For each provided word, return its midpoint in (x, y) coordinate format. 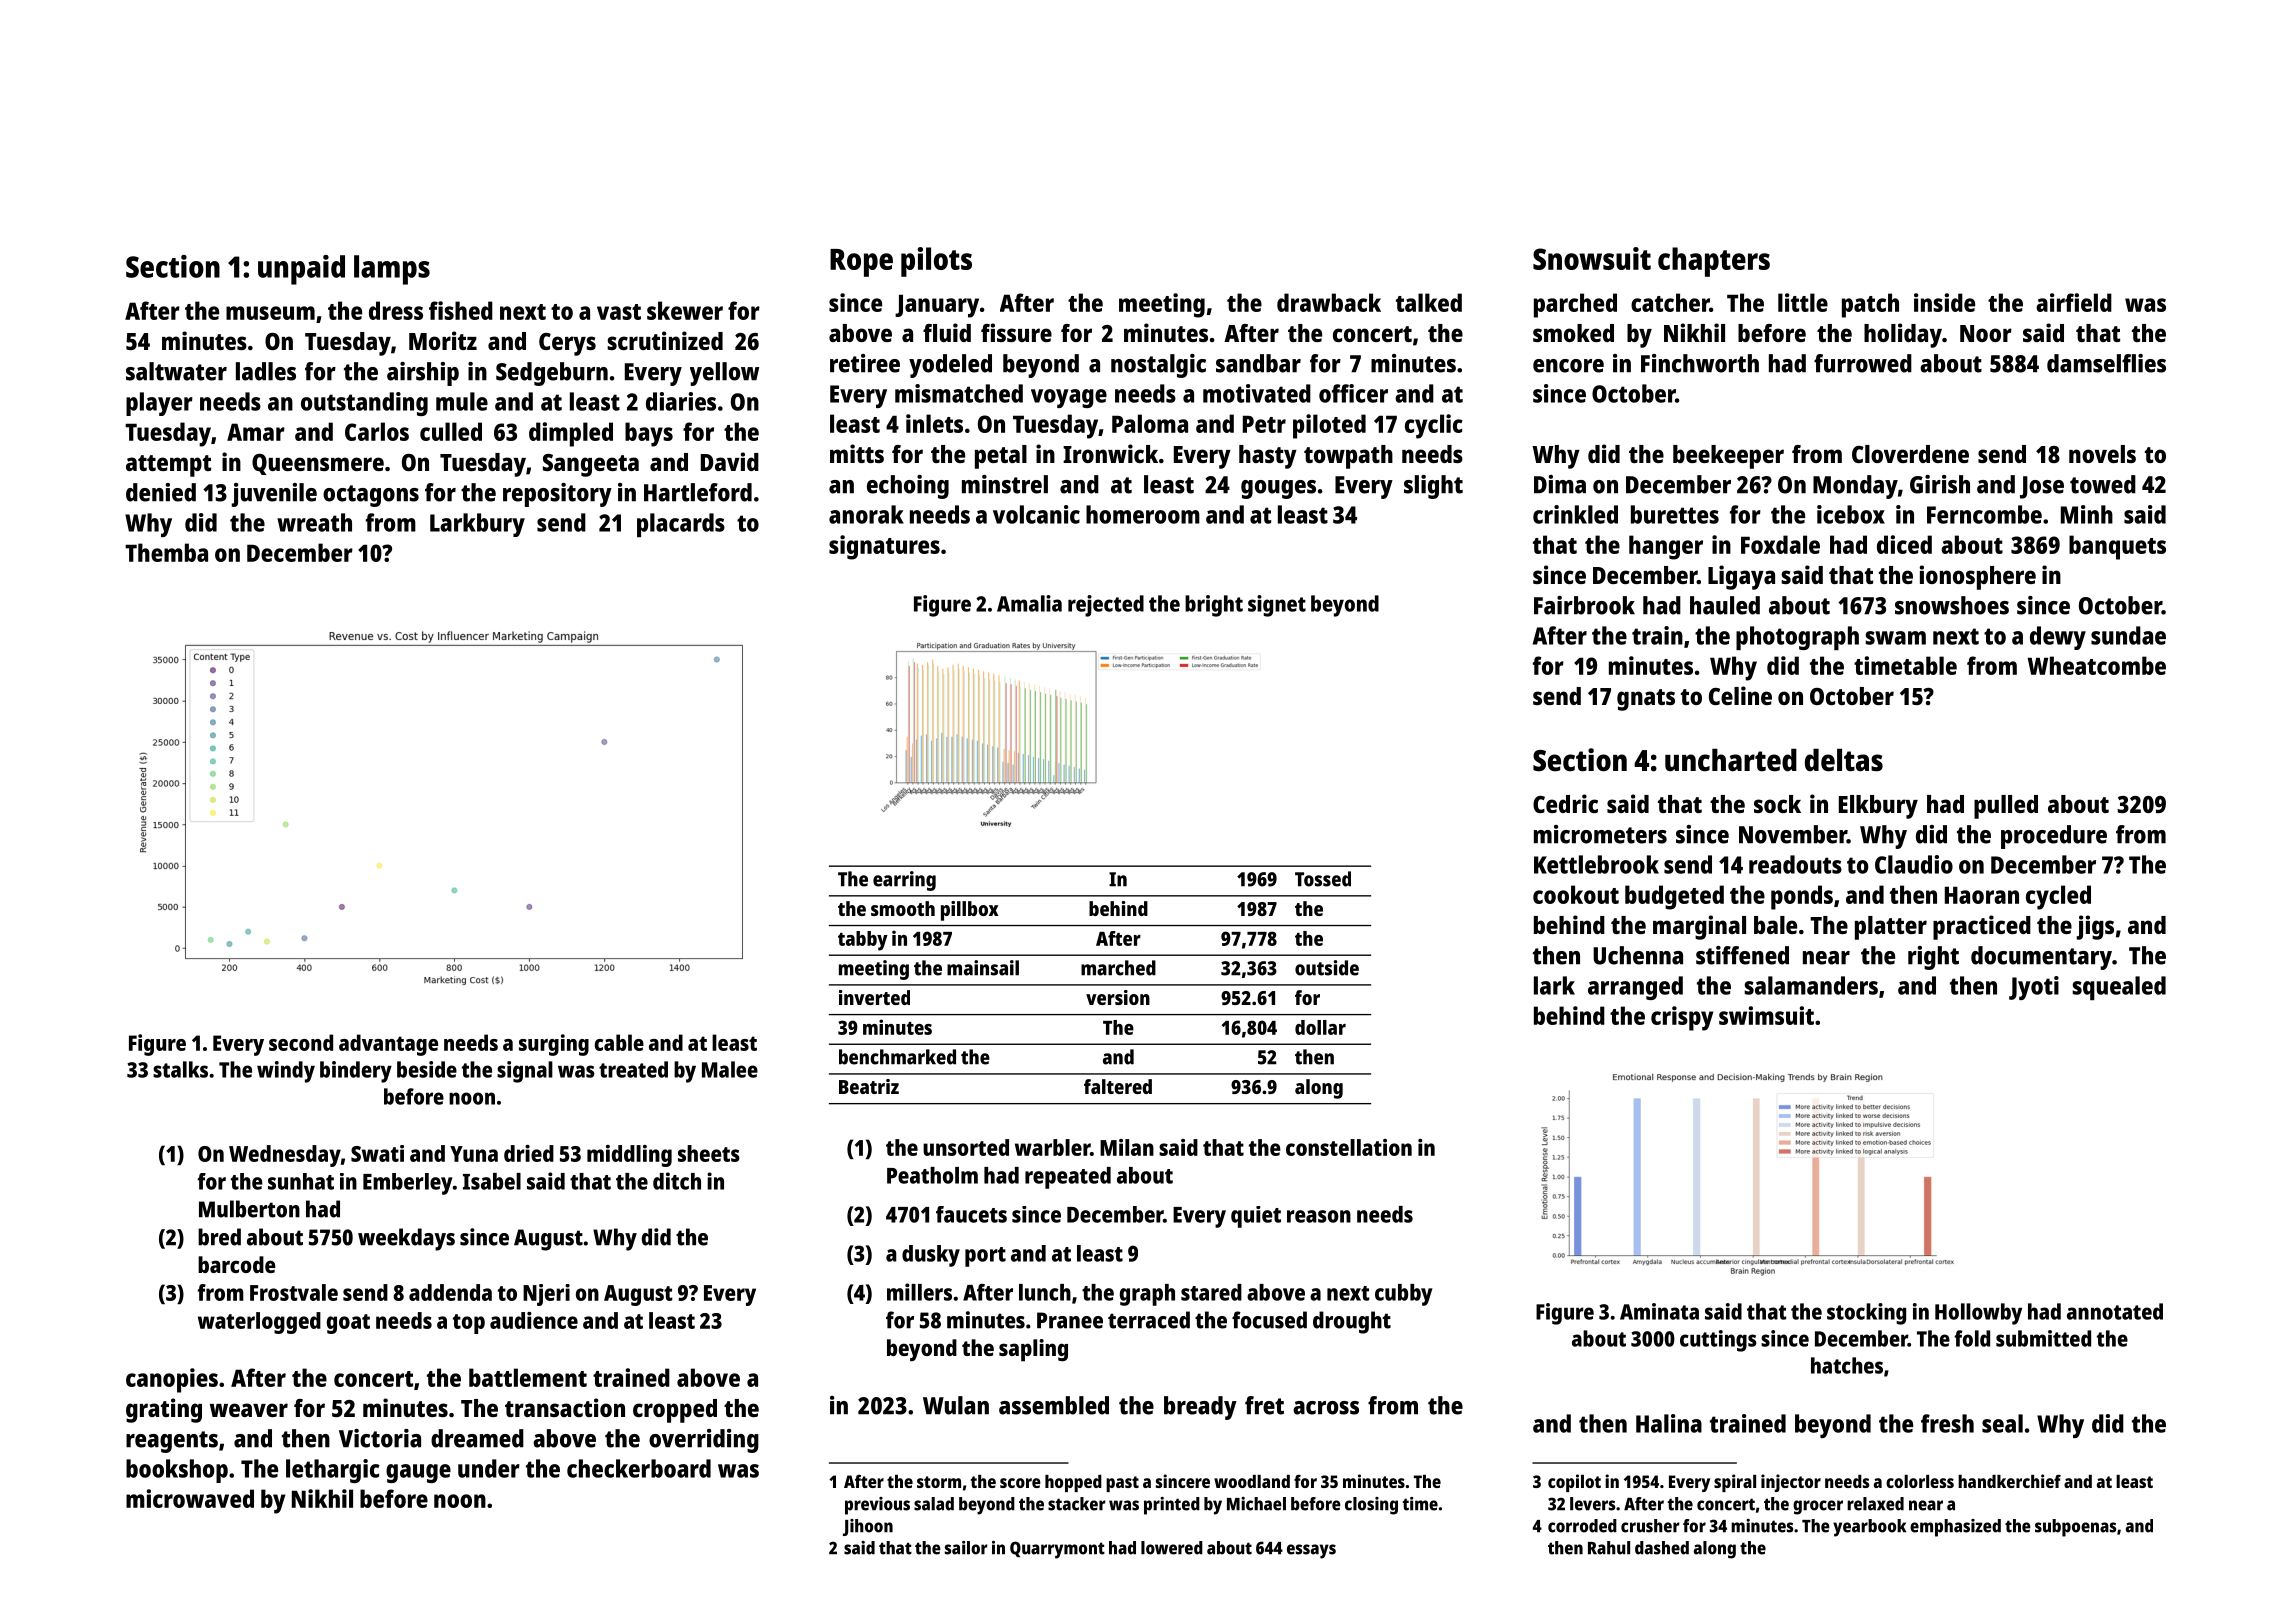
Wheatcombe (2097, 665)
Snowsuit (1592, 258)
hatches (1847, 1365)
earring (904, 881)
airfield (2074, 302)
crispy (1682, 1018)
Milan (1127, 1147)
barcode (237, 1264)
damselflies (2106, 363)
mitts (857, 453)
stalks (180, 1069)
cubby (1404, 1295)
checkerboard (639, 1468)
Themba (166, 552)
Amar (256, 432)
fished (461, 310)
